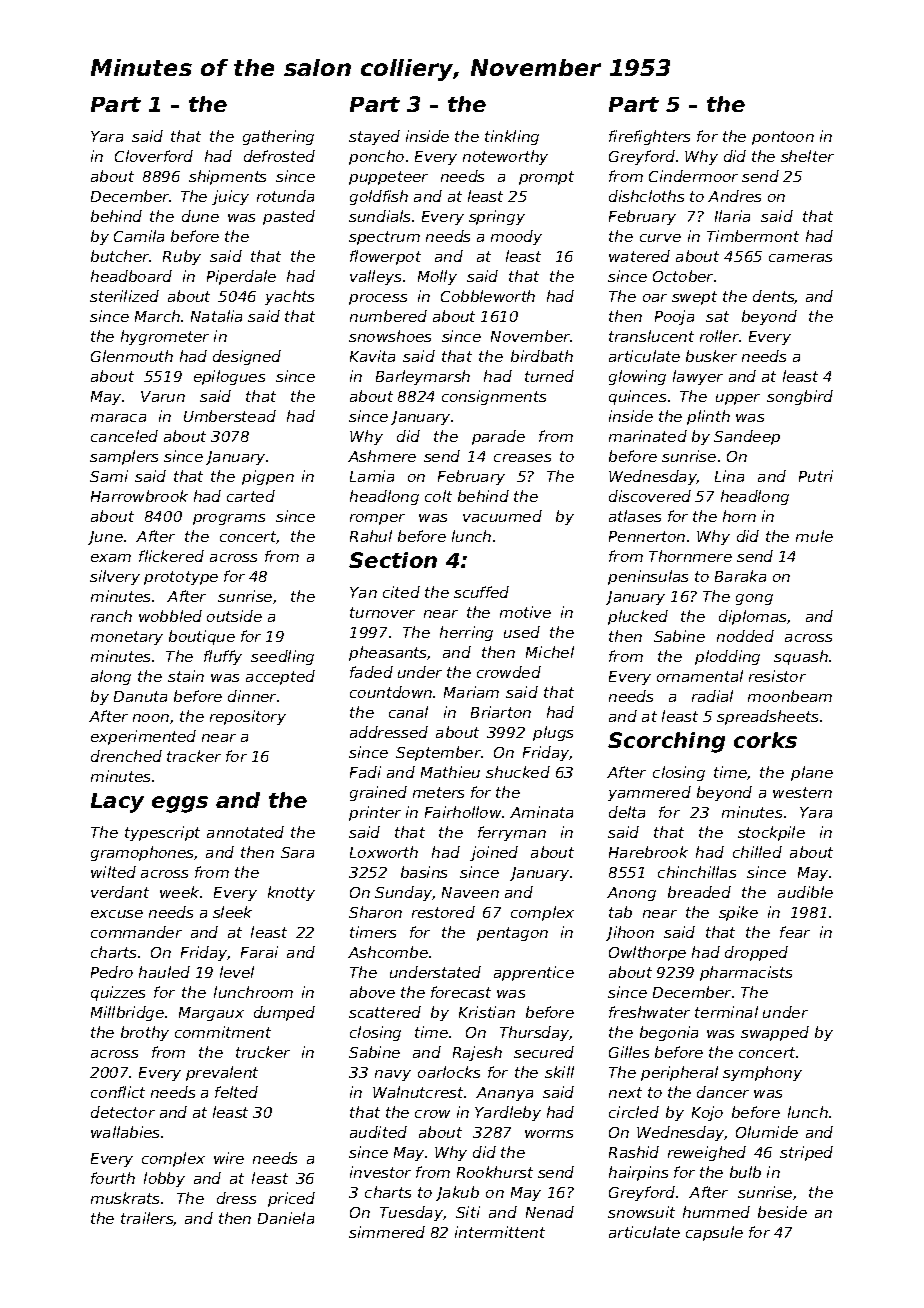 This screenshot has width=924, height=1308. I want to click on along, so click(111, 677).
